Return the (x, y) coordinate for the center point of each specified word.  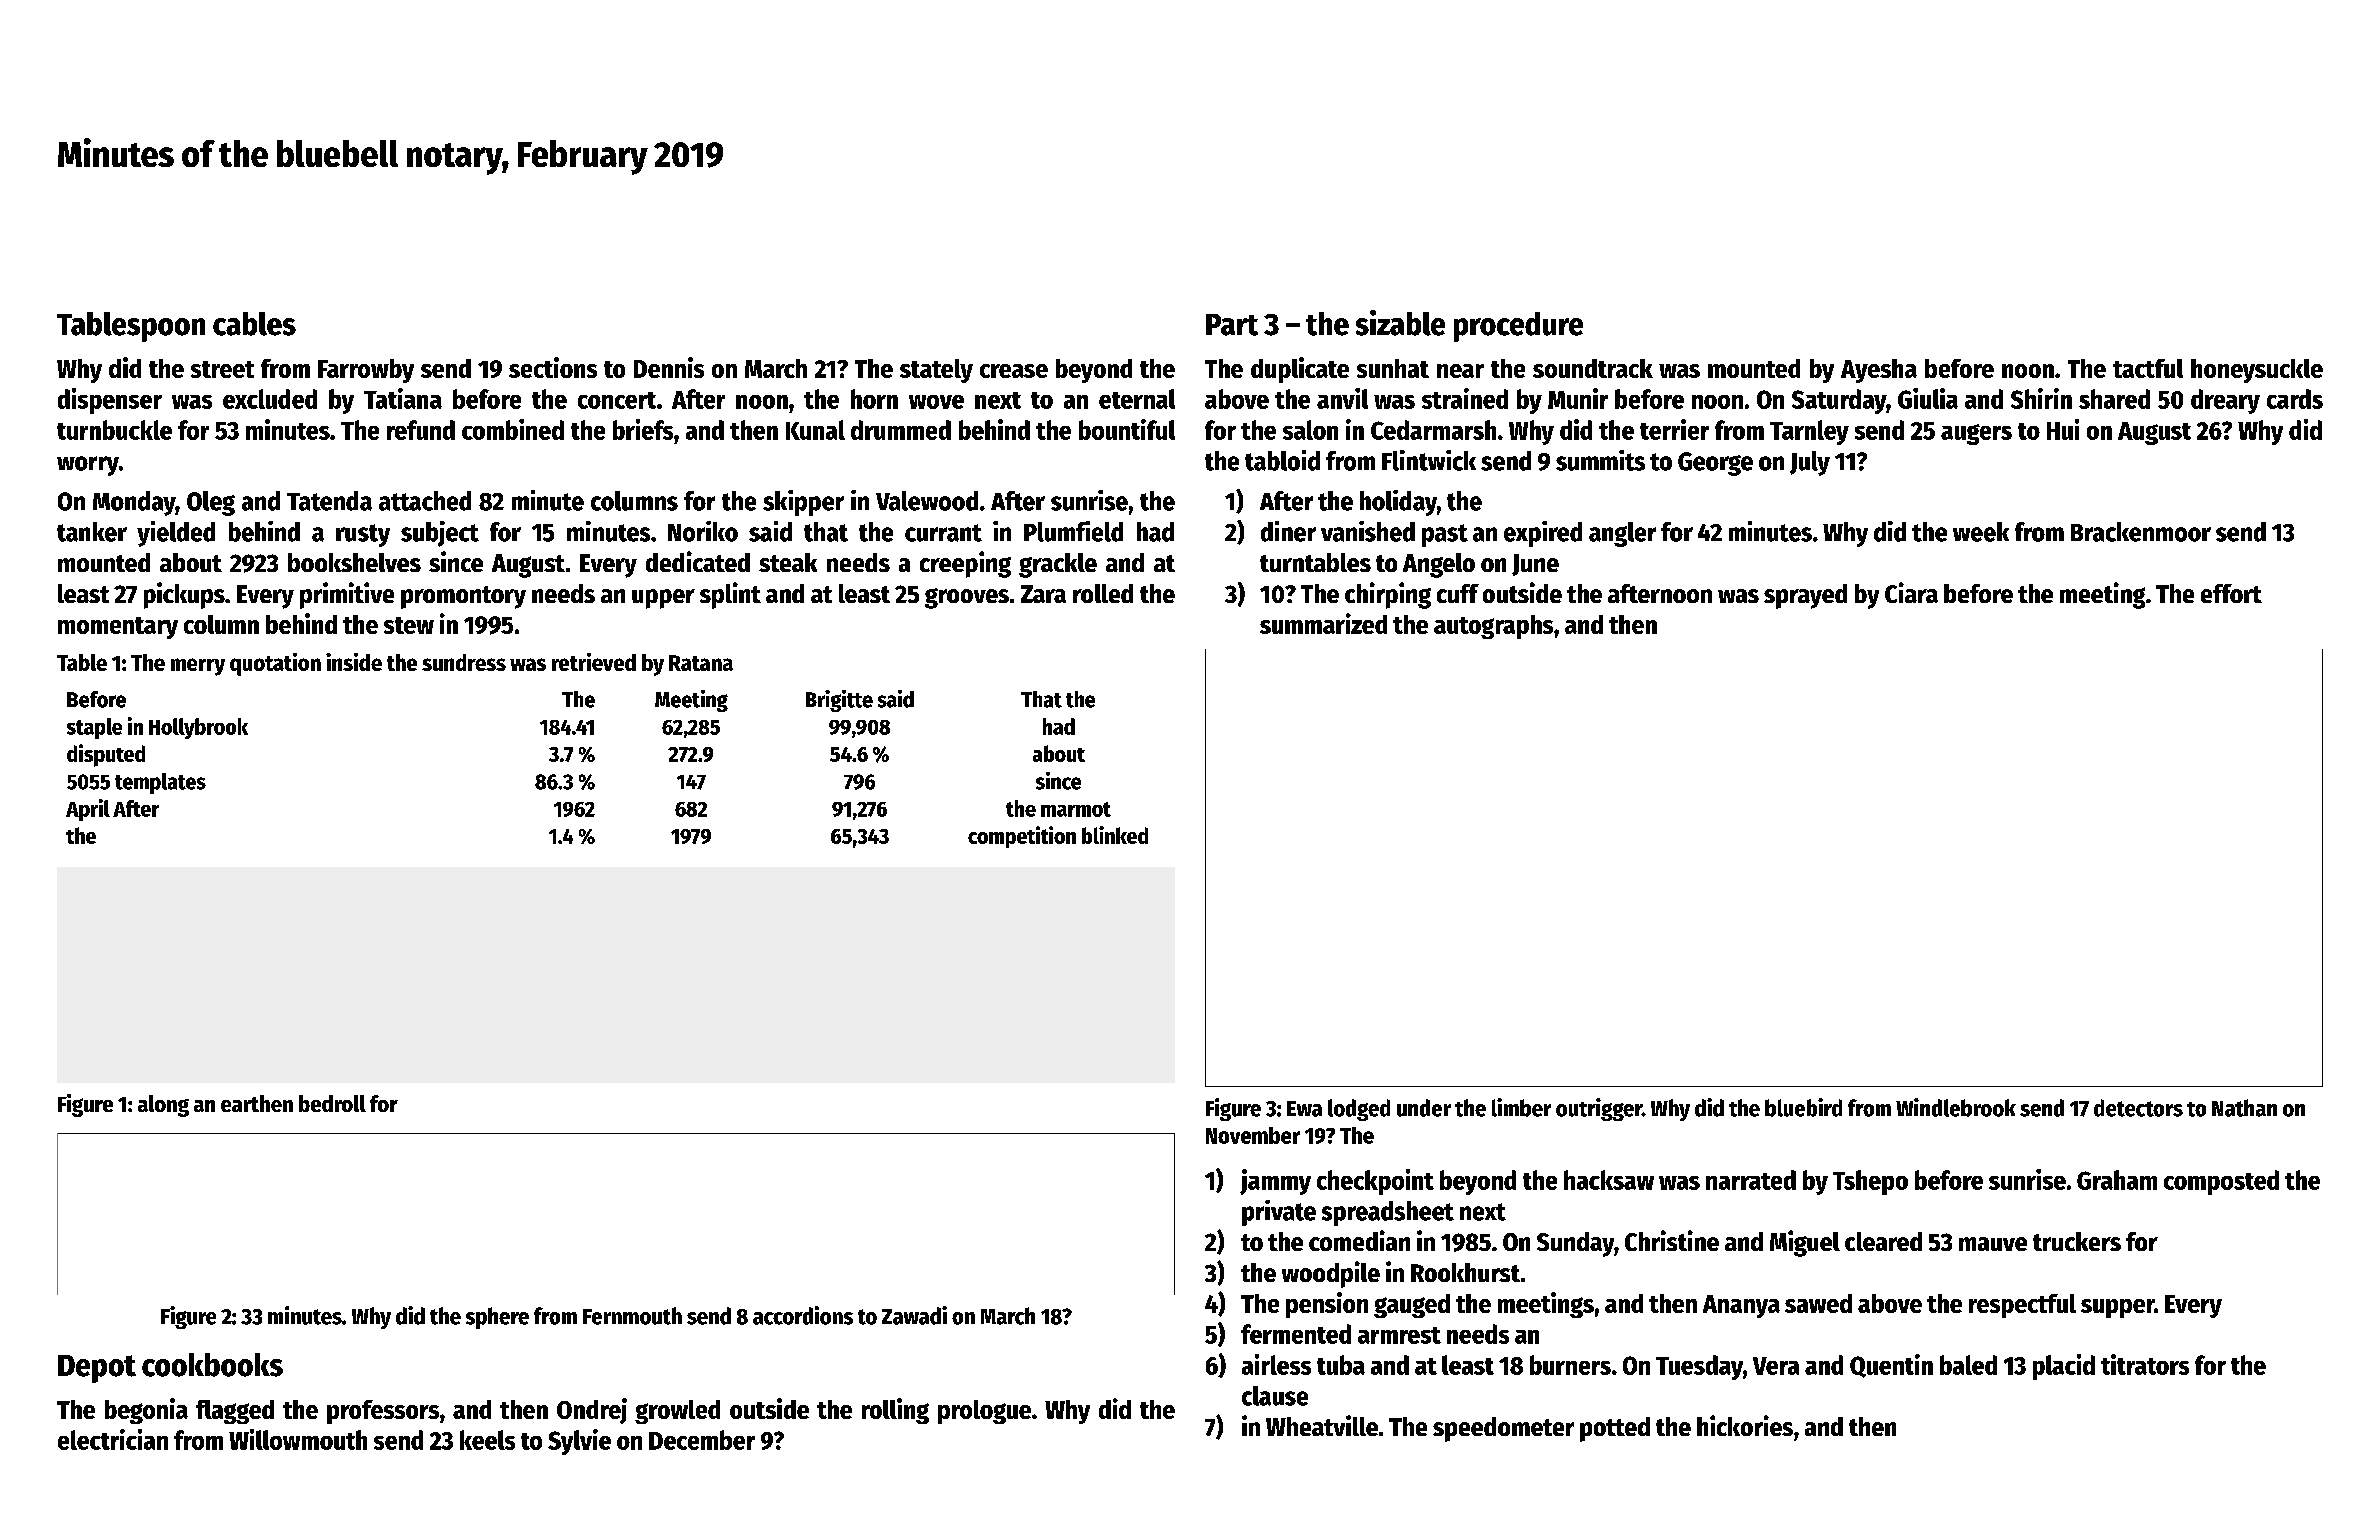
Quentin (1891, 1366)
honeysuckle (2257, 371)
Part (1232, 325)
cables (254, 324)
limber (1521, 1107)
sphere (497, 1318)
